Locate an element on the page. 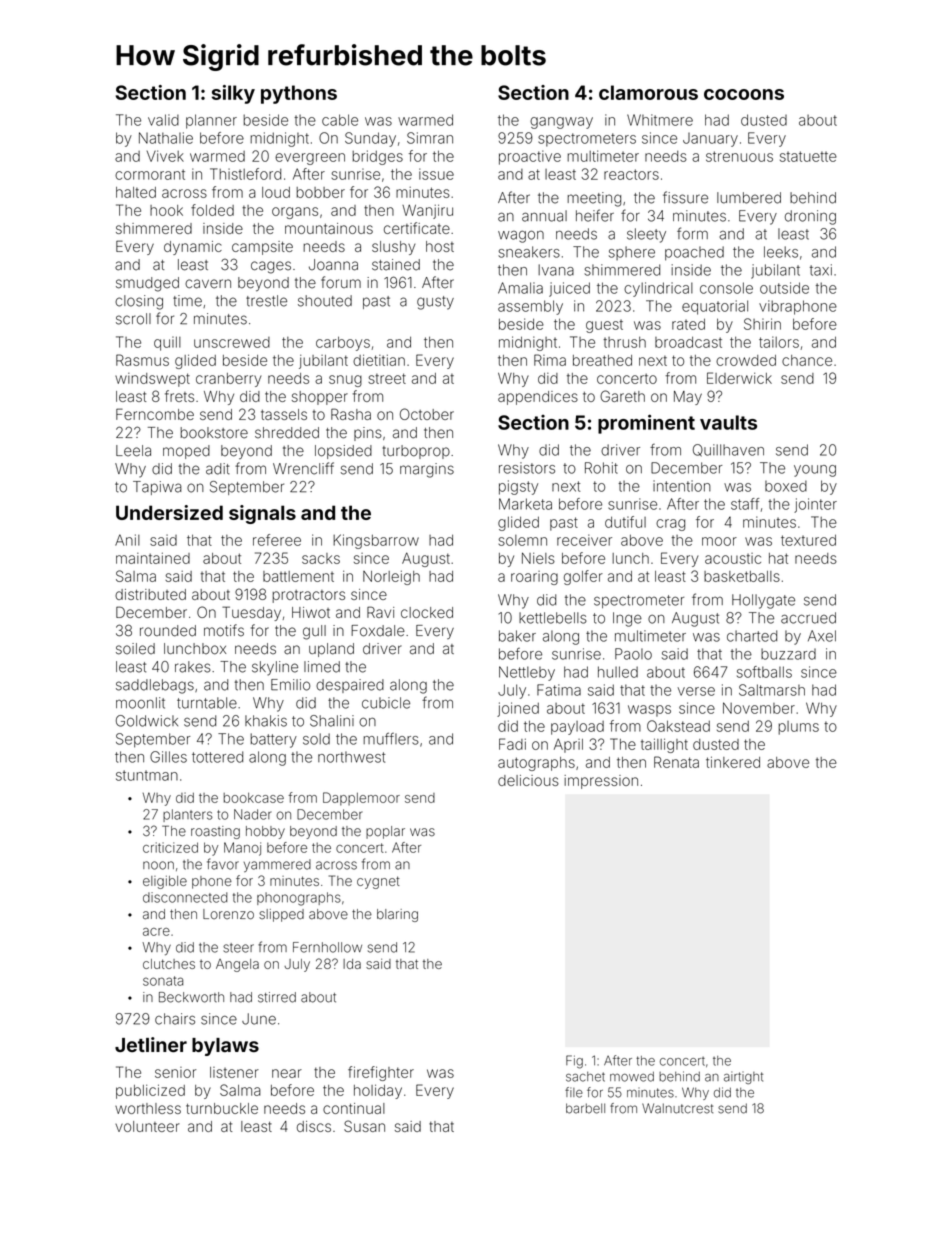 The width and height of the image is (952, 1233). cocoons is located at coordinates (744, 94).
